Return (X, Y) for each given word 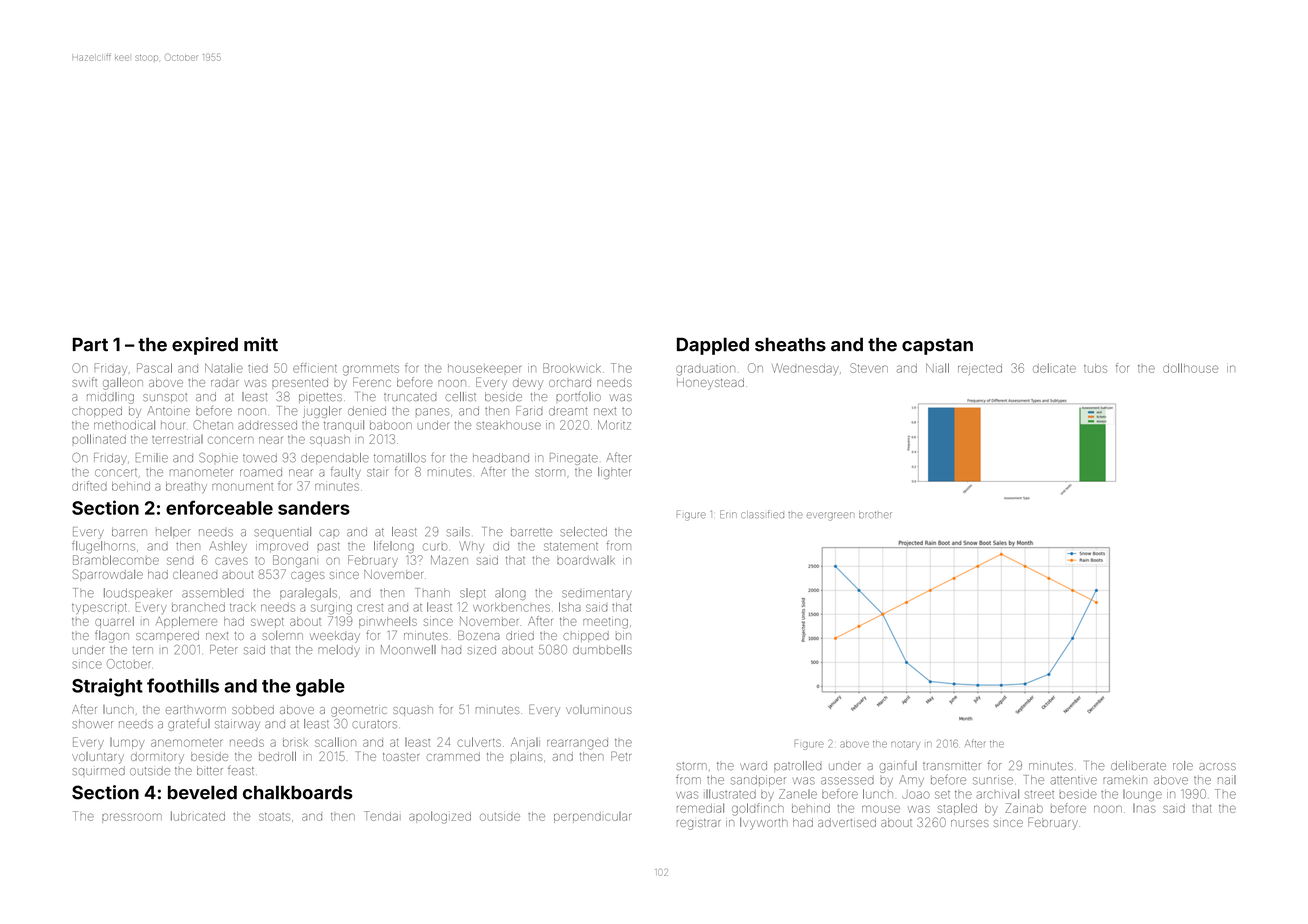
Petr (621, 756)
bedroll (277, 756)
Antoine (168, 411)
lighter (615, 473)
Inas (1144, 808)
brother (875, 514)
